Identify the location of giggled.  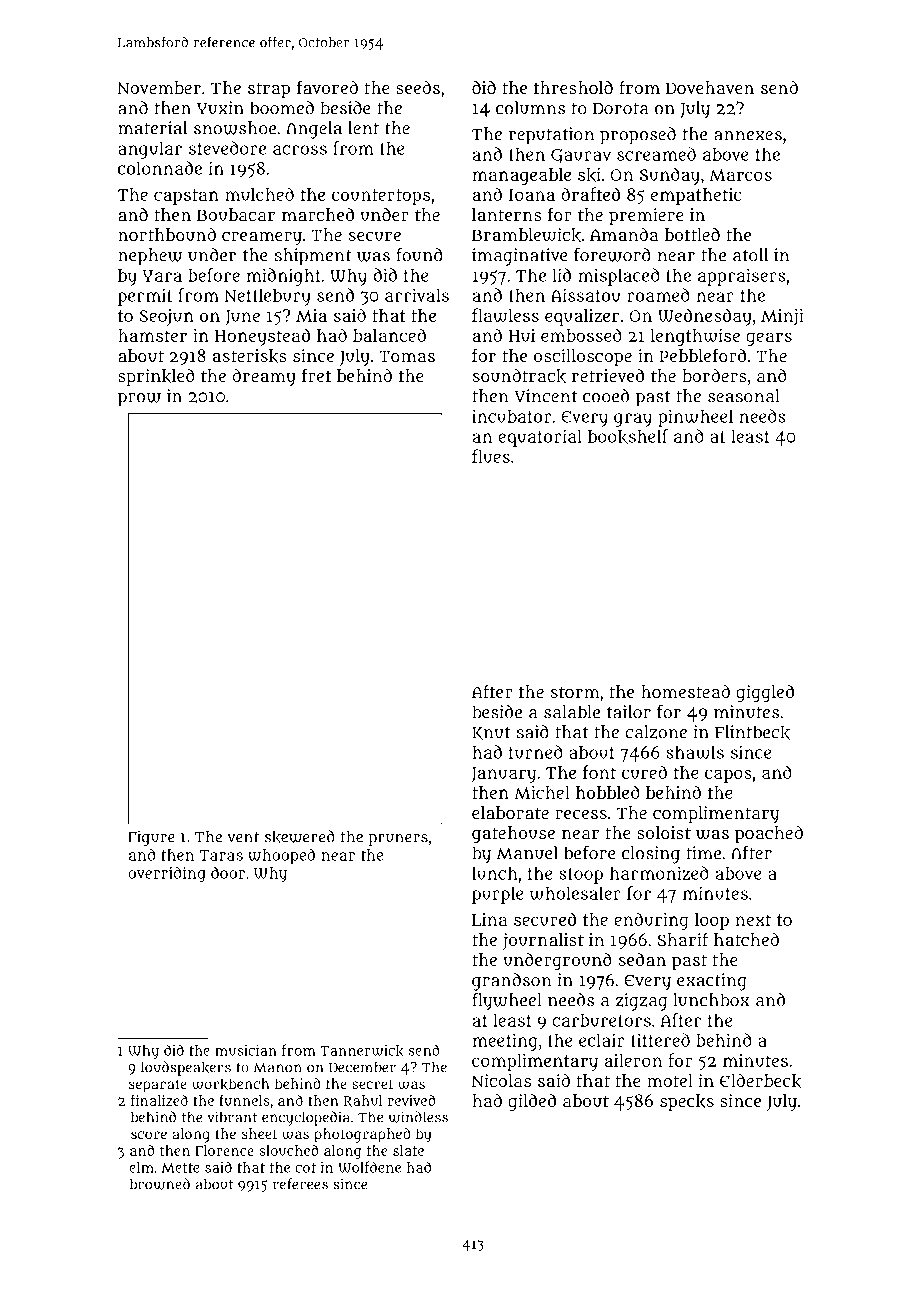
(765, 694).
